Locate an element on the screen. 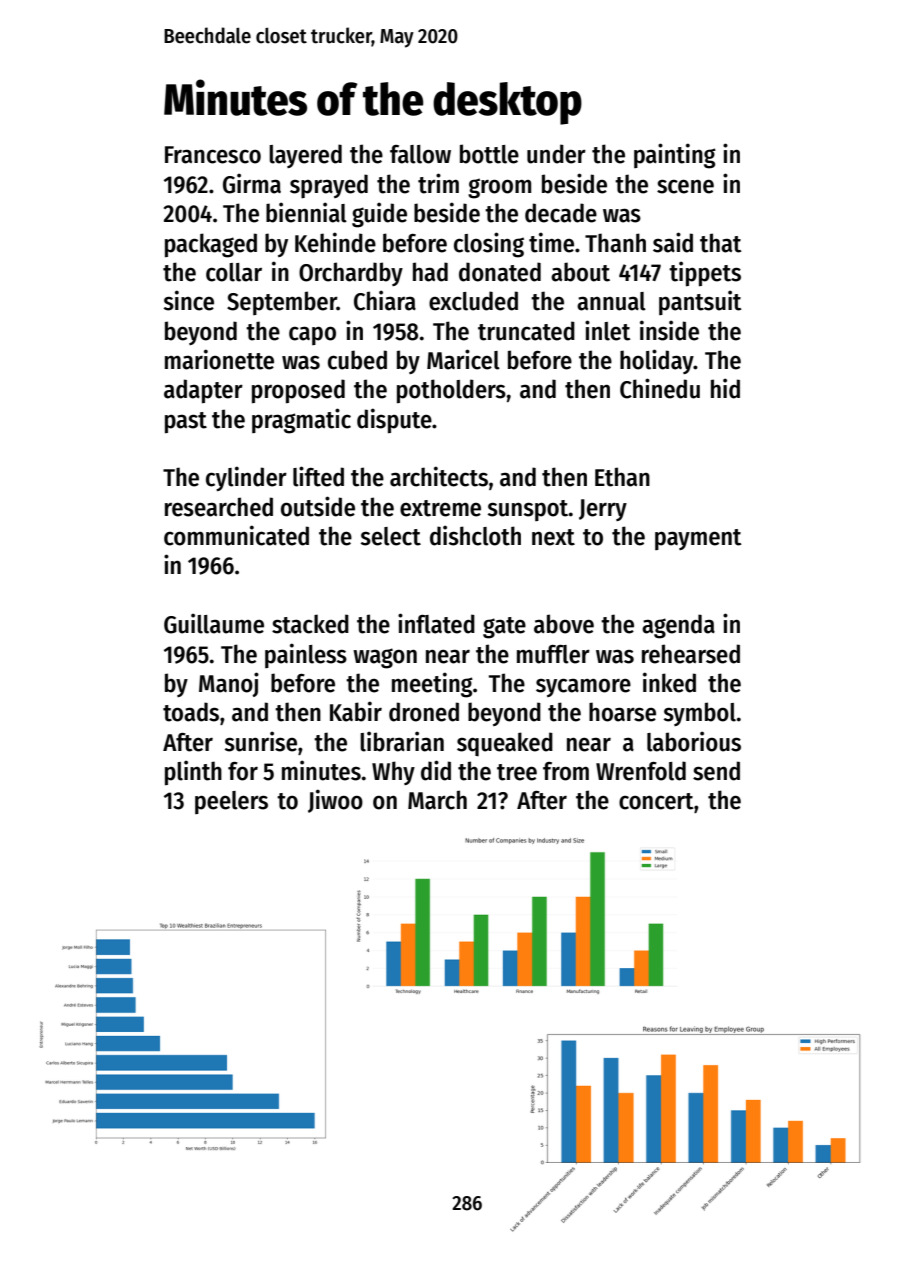  plinth is located at coordinates (193, 772).
